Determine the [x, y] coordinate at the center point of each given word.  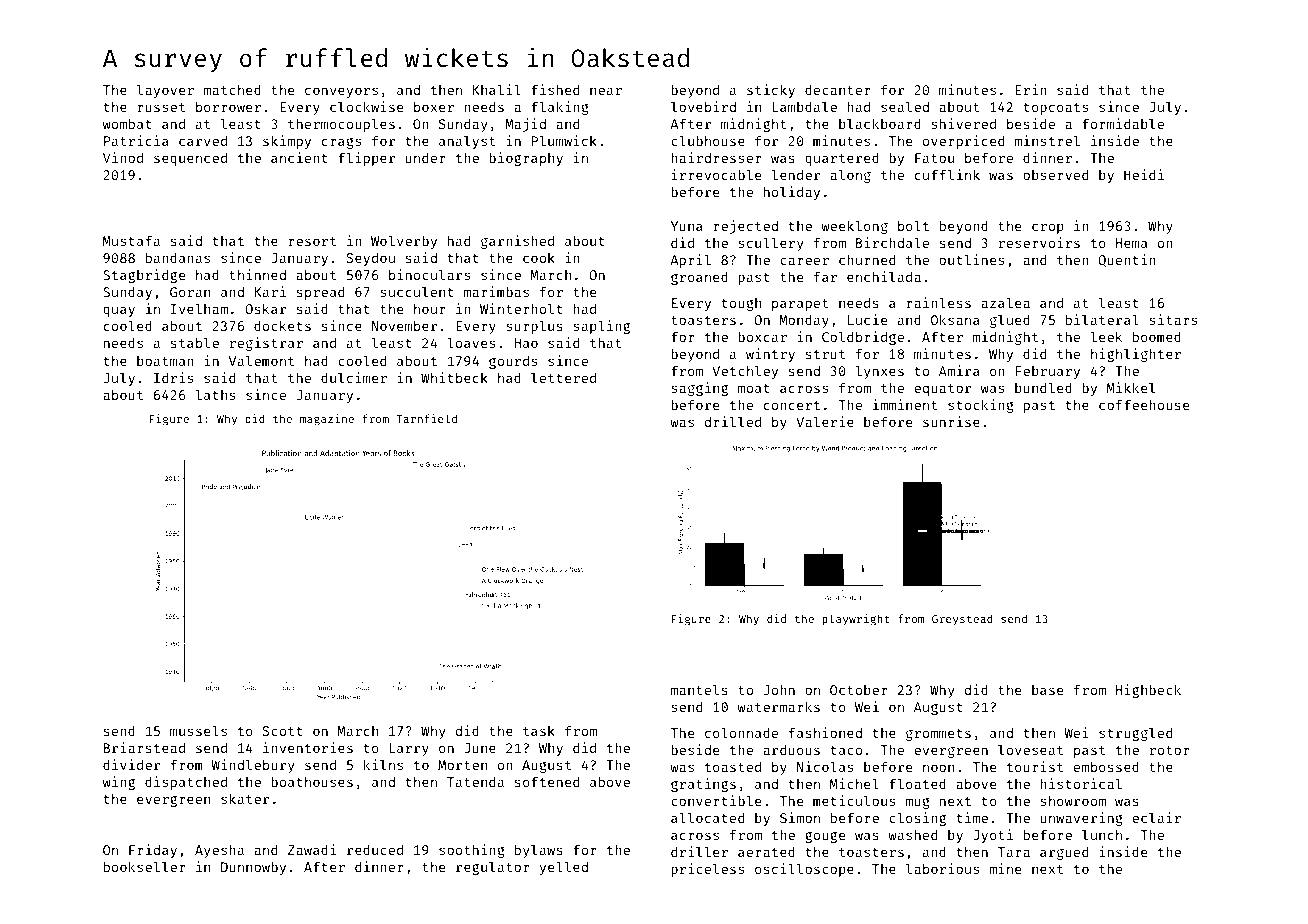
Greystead [962, 619]
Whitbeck [454, 377]
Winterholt [521, 308]
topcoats [1056, 109]
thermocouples [341, 125]
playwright [855, 620]
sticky [771, 91]
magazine [327, 420]
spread [320, 293]
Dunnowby [253, 868]
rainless [938, 302]
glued [1010, 321]
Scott [282, 731]
